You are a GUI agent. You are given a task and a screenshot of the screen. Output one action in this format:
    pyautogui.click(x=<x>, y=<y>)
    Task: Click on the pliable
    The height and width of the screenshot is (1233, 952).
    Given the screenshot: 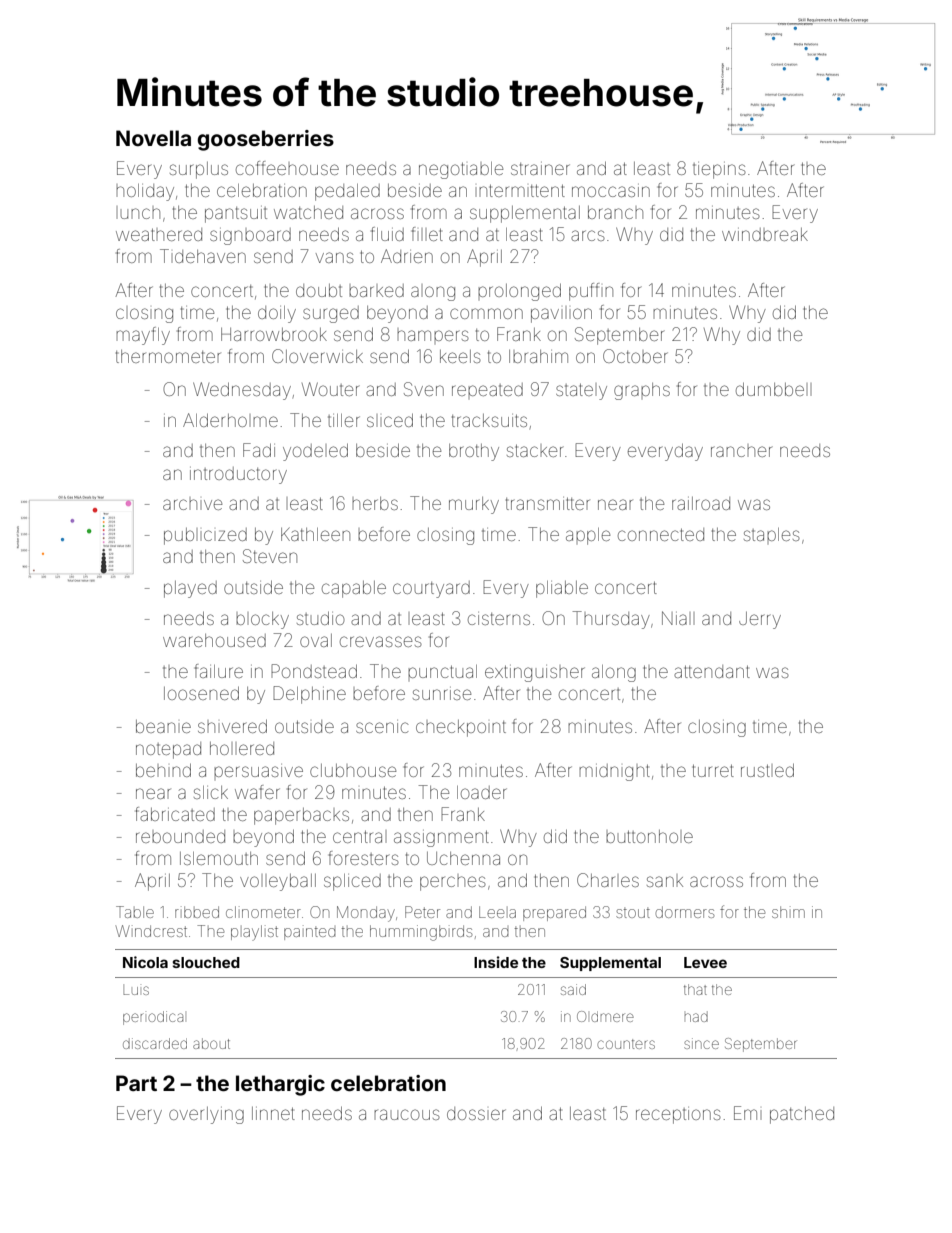 What is the action you would take?
    pyautogui.click(x=562, y=589)
